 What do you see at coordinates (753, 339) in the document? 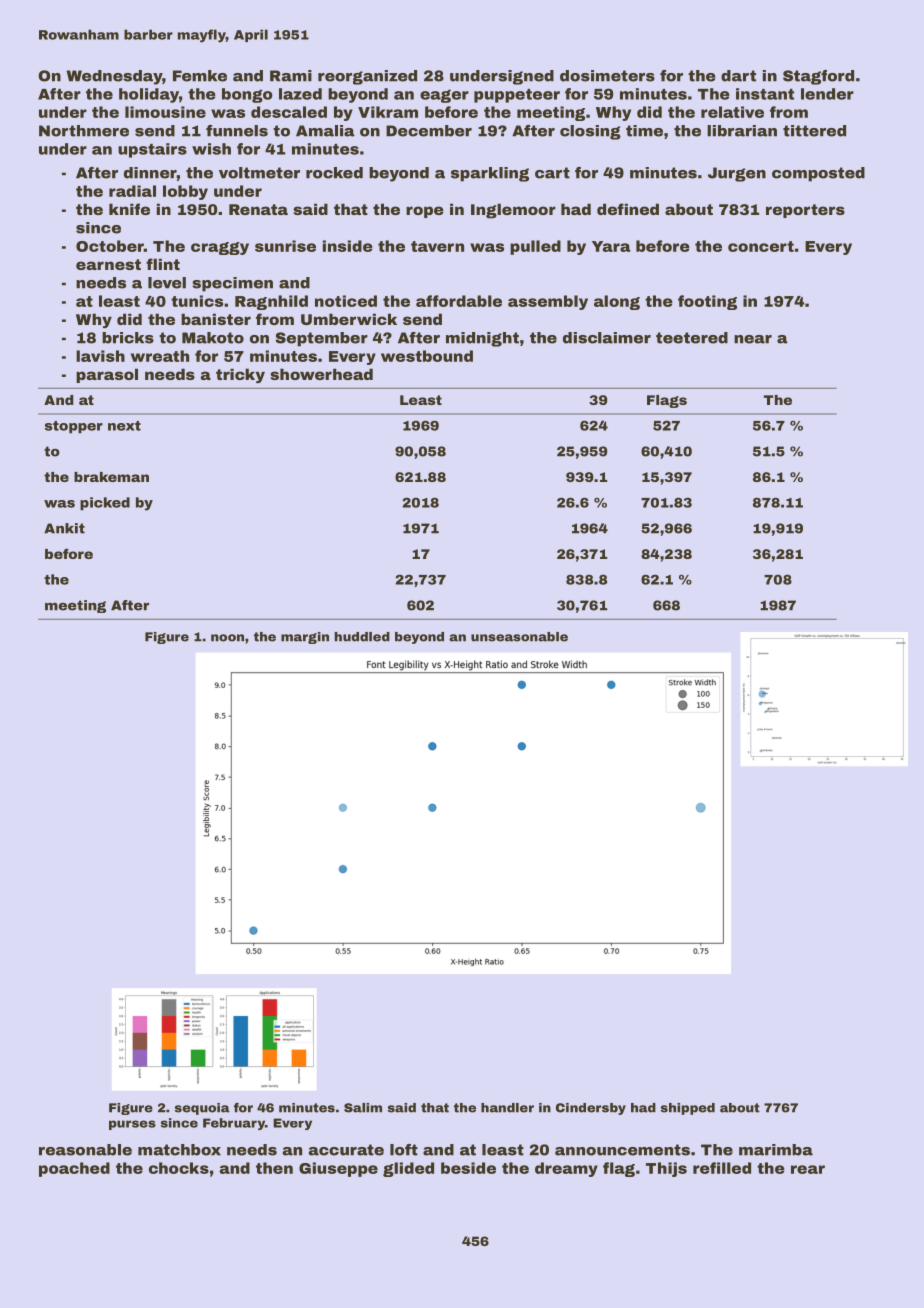
I see `near` at bounding box center [753, 339].
